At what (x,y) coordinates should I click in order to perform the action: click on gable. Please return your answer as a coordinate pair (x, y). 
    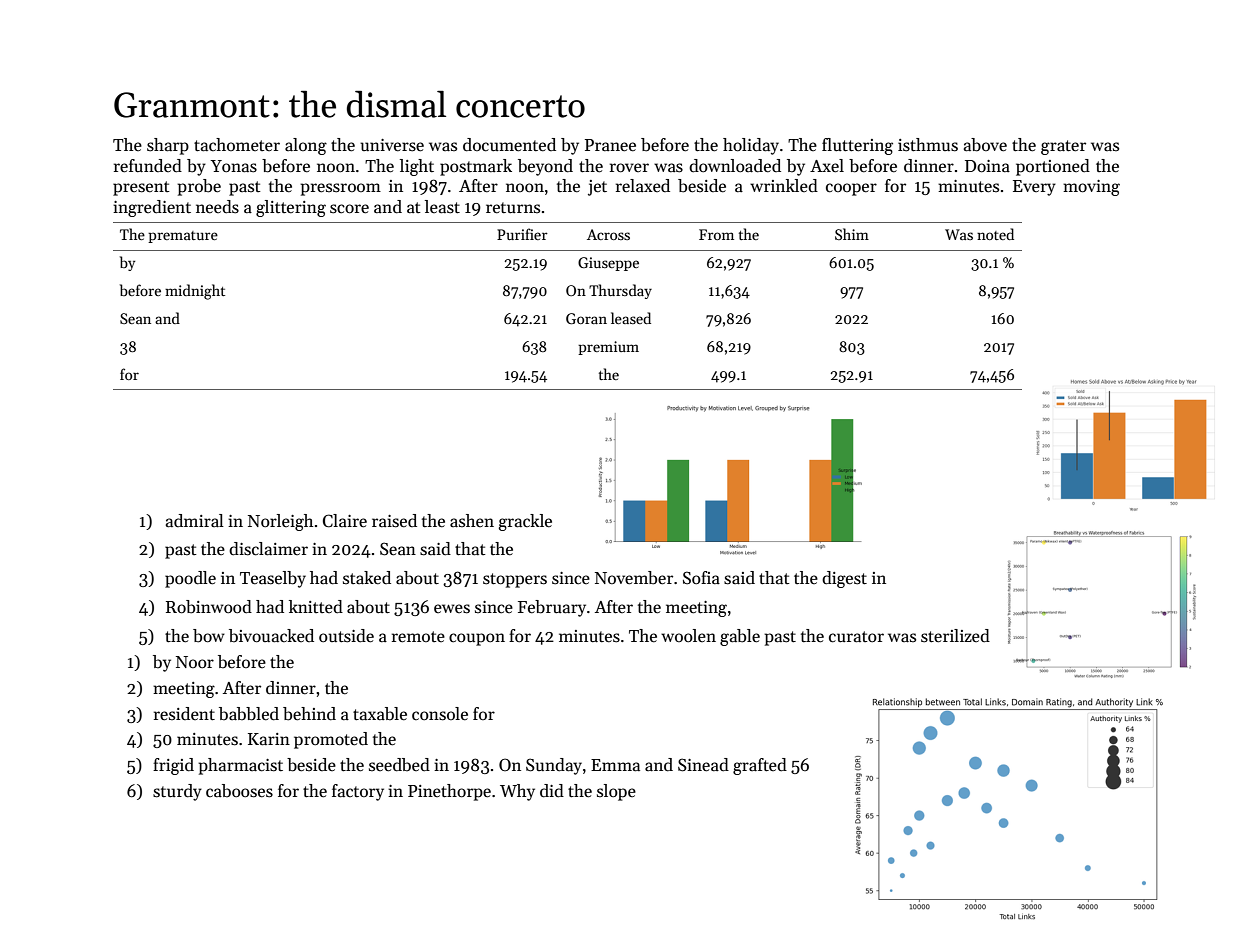
    Looking at the image, I should click on (740, 637).
